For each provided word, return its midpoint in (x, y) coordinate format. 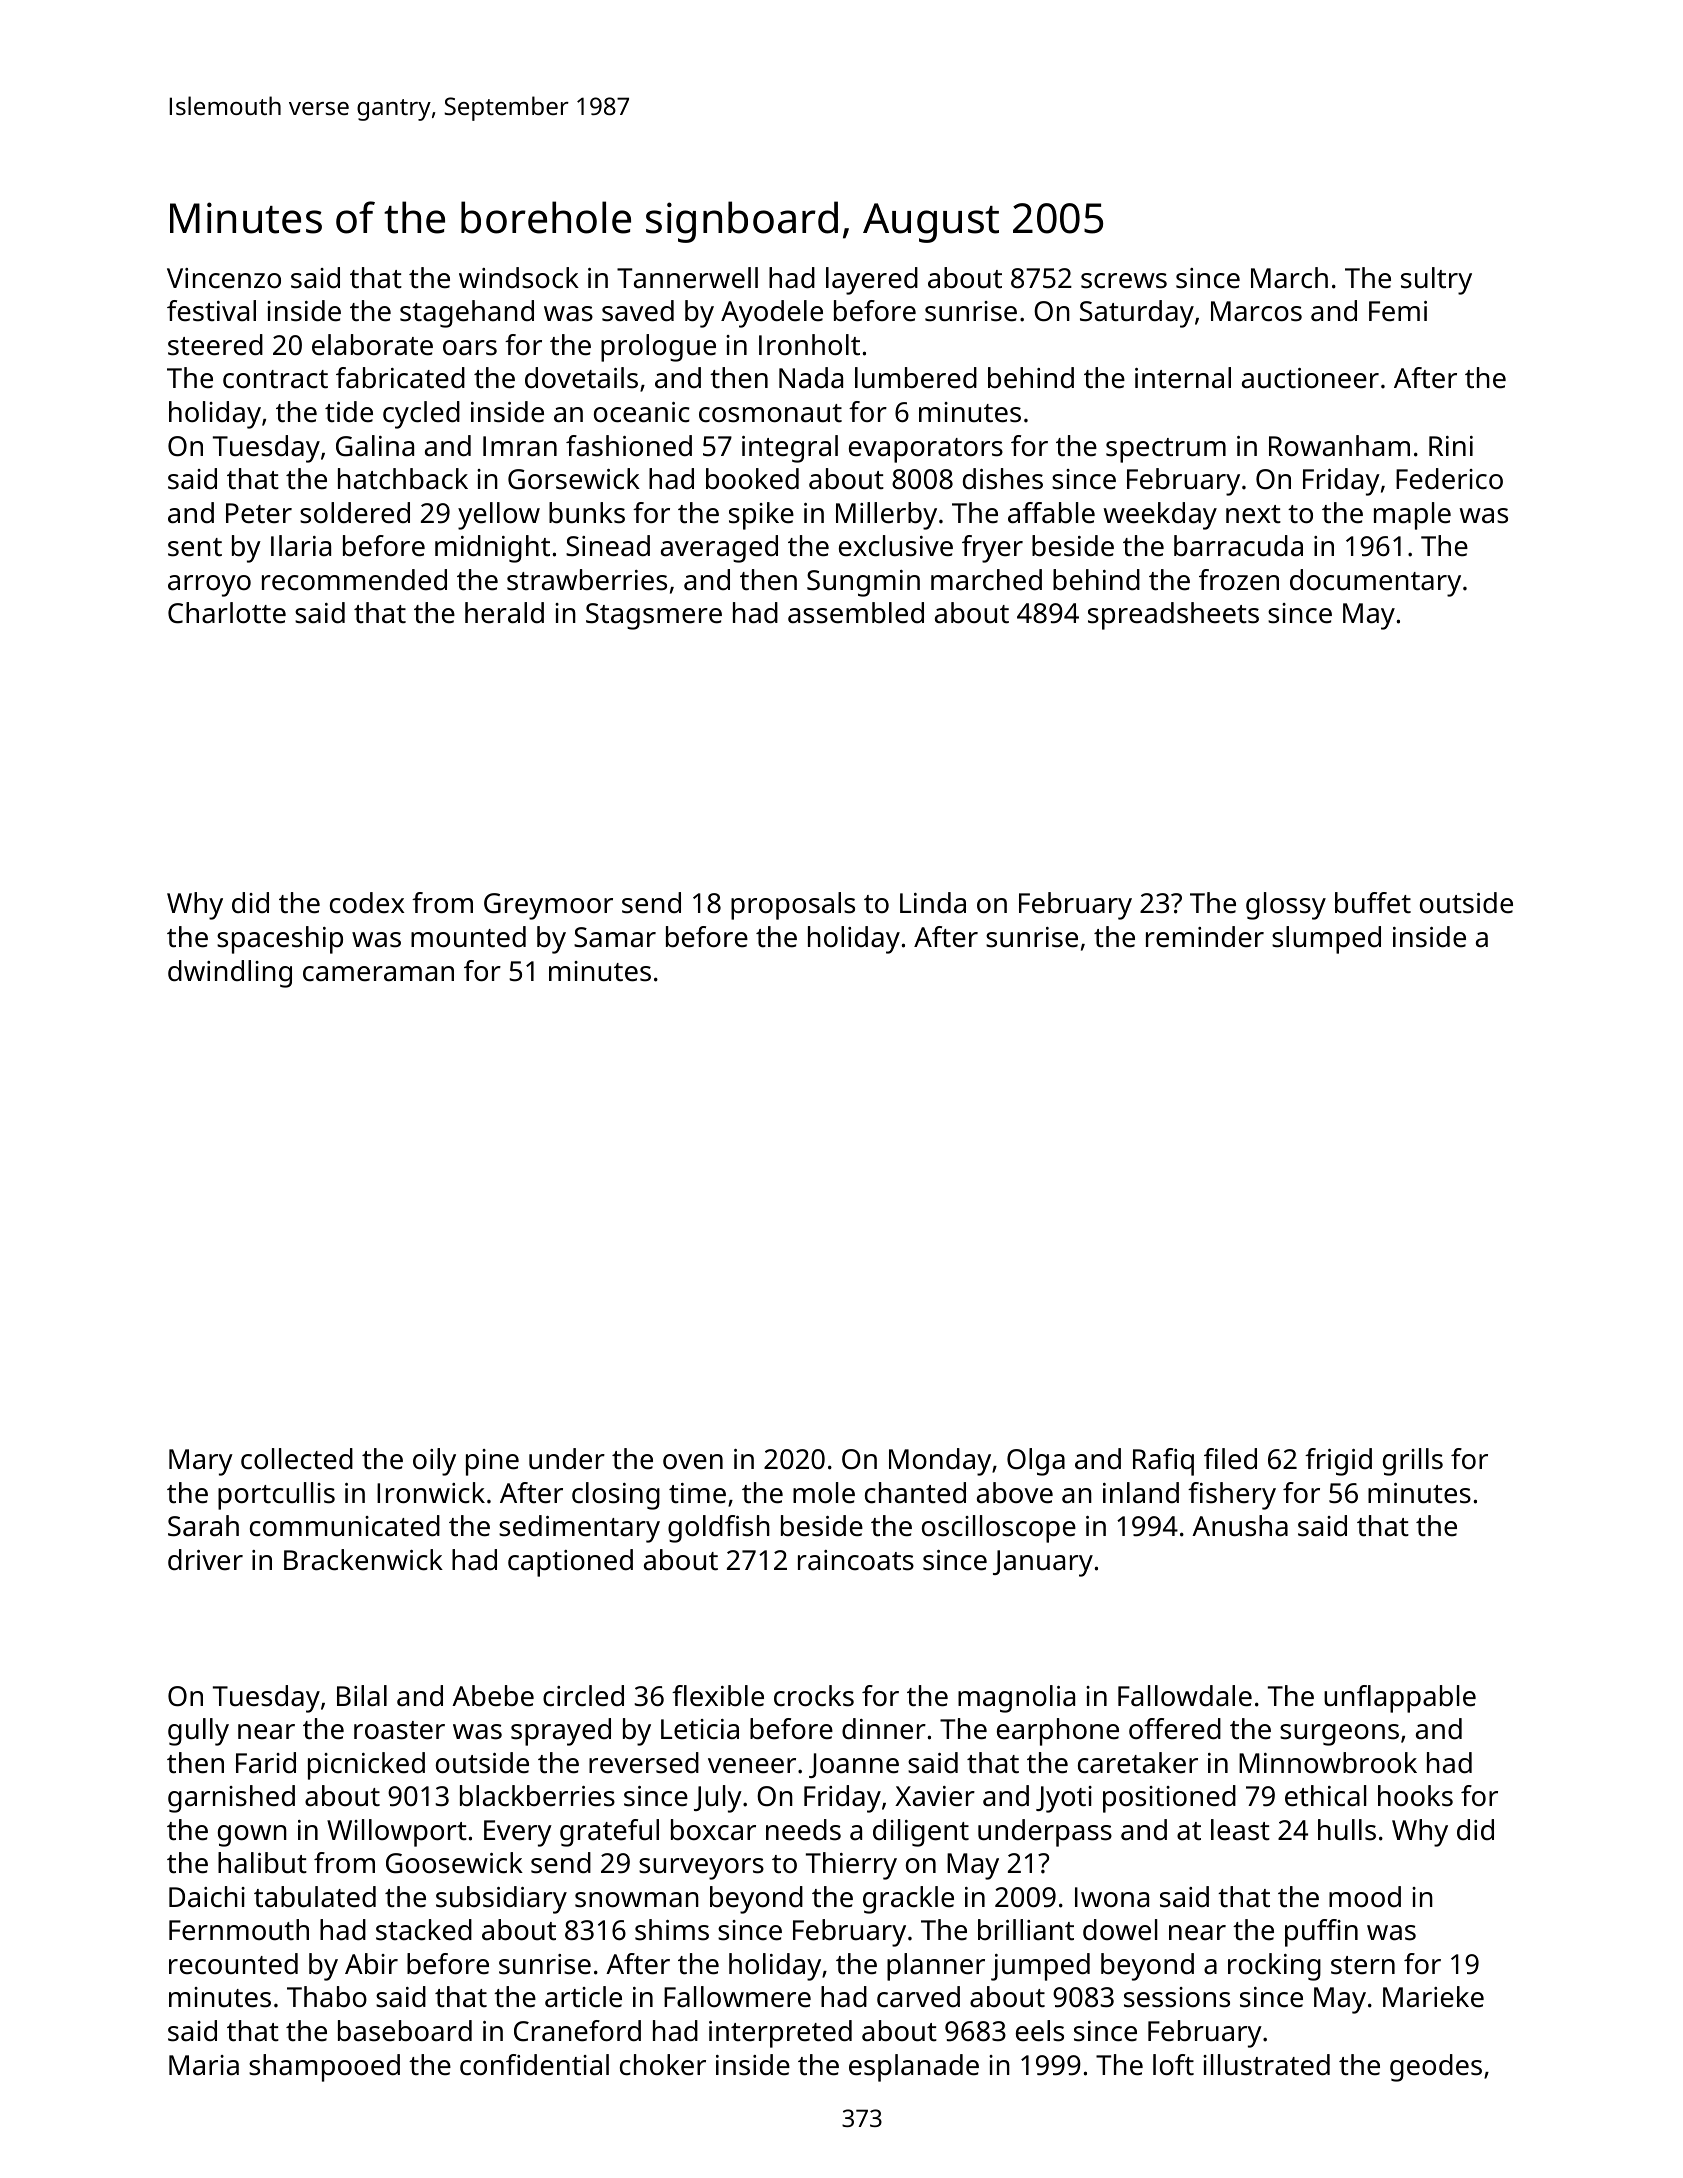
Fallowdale (1185, 1696)
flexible (718, 1696)
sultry (1436, 281)
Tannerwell (687, 278)
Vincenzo (224, 278)
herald (504, 613)
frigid (1338, 1462)
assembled (856, 613)
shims (672, 1930)
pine (492, 1462)
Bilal (362, 1696)
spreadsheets (1173, 616)
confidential (534, 2065)
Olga (1036, 1462)
